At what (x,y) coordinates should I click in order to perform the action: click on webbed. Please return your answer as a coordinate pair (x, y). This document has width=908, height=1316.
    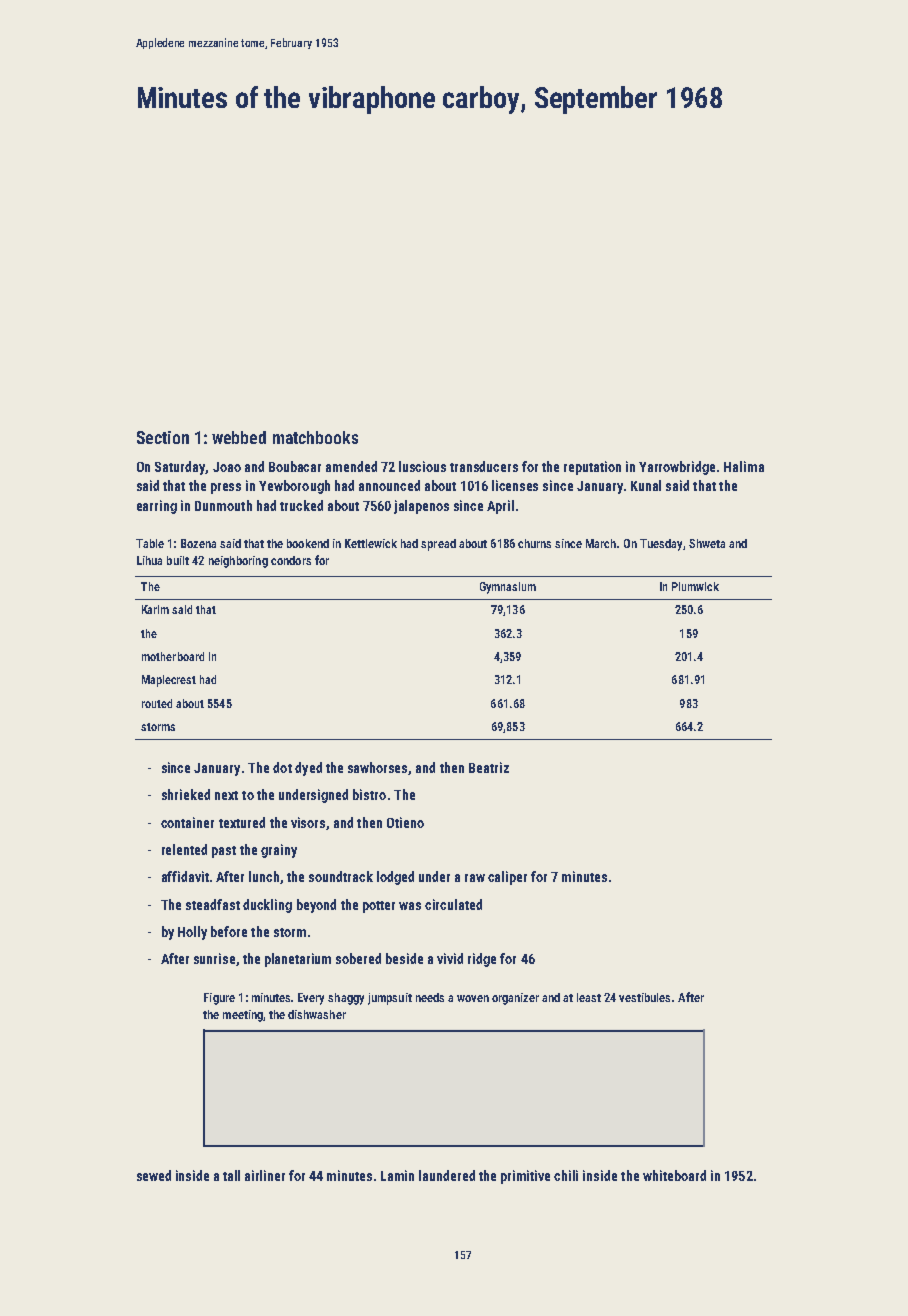
    Looking at the image, I should click on (239, 437).
